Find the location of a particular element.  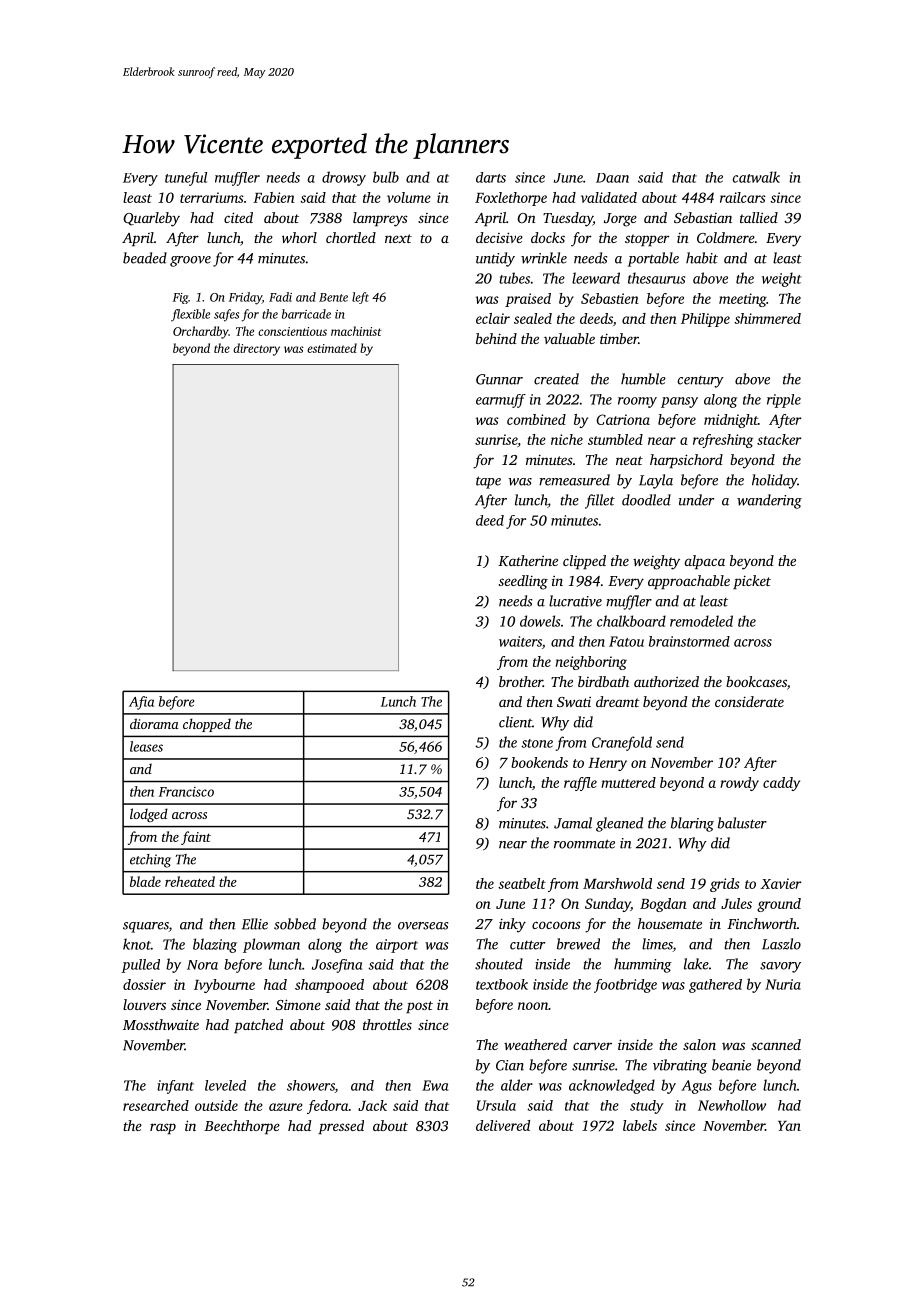

dowels is located at coordinates (540, 621).
